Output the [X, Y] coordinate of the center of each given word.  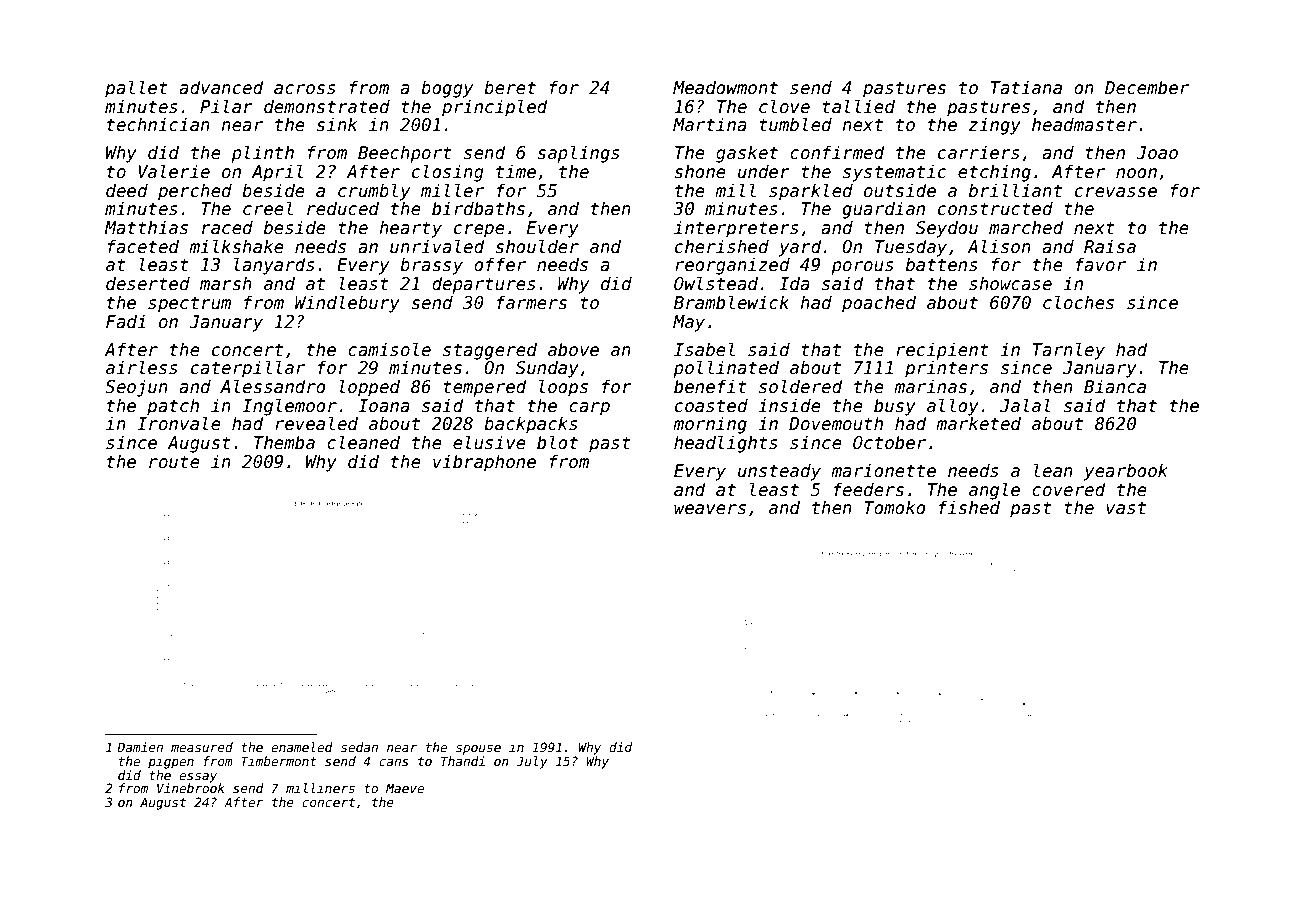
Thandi [463, 761]
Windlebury [347, 304]
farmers [532, 302]
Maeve [405, 788]
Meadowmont [725, 87]
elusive [489, 442]
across [305, 89]
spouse [478, 750]
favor [1101, 264]
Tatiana [1026, 87]
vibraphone [484, 463]
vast [1126, 508]
